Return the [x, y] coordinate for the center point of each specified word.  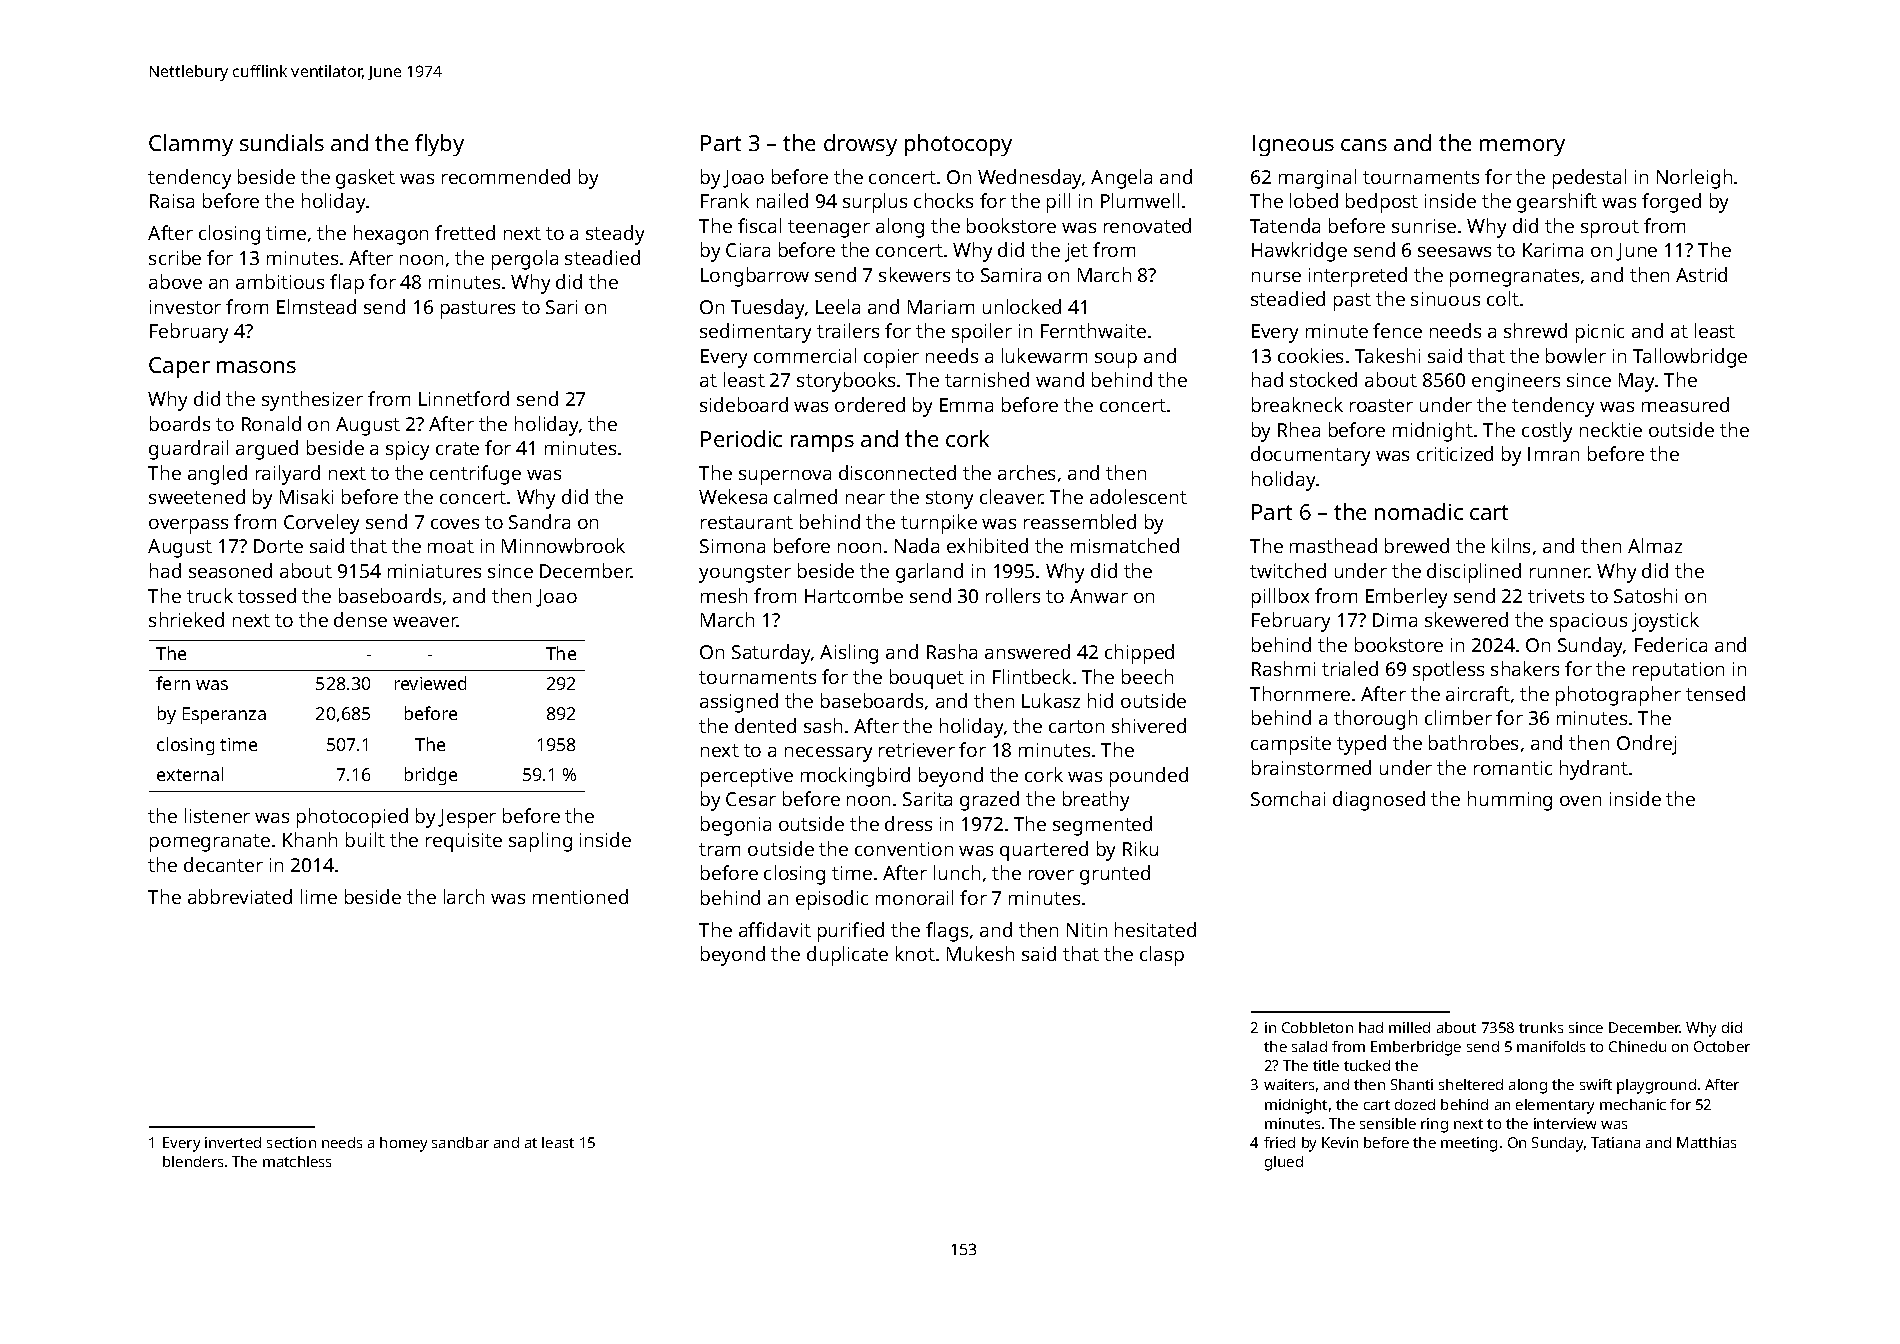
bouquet [927, 679]
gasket [365, 179]
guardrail [188, 450]
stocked [1323, 379]
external [190, 774]
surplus [875, 203]
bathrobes [1473, 742]
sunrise [1424, 226]
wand [1060, 379]
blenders [193, 1161]
